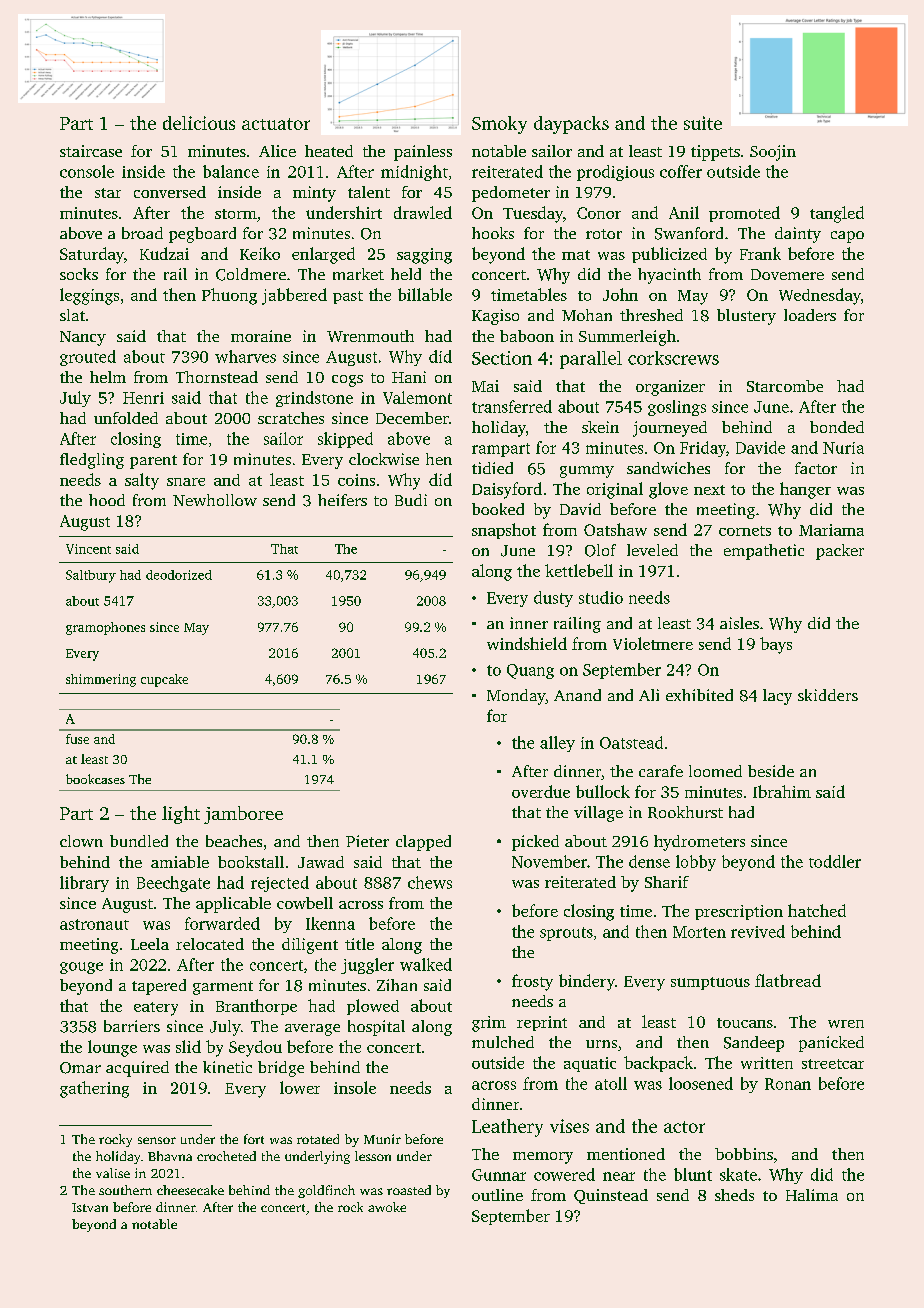 This screenshot has height=1308, width=924. What do you see at coordinates (255, 1048) in the screenshot?
I see `Seydou` at bounding box center [255, 1048].
